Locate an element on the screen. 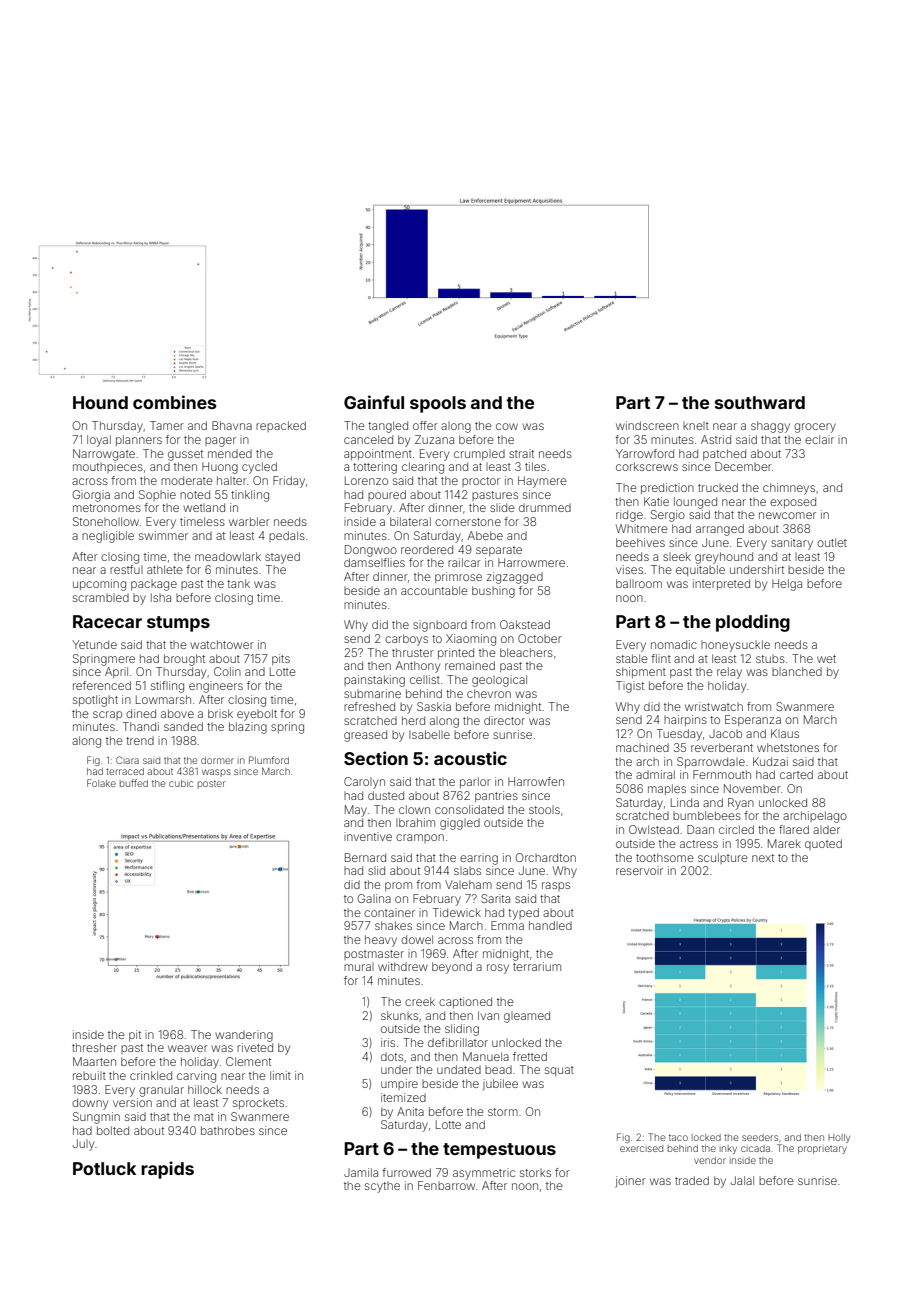 The image size is (924, 1308). Gainful is located at coordinates (374, 402).
